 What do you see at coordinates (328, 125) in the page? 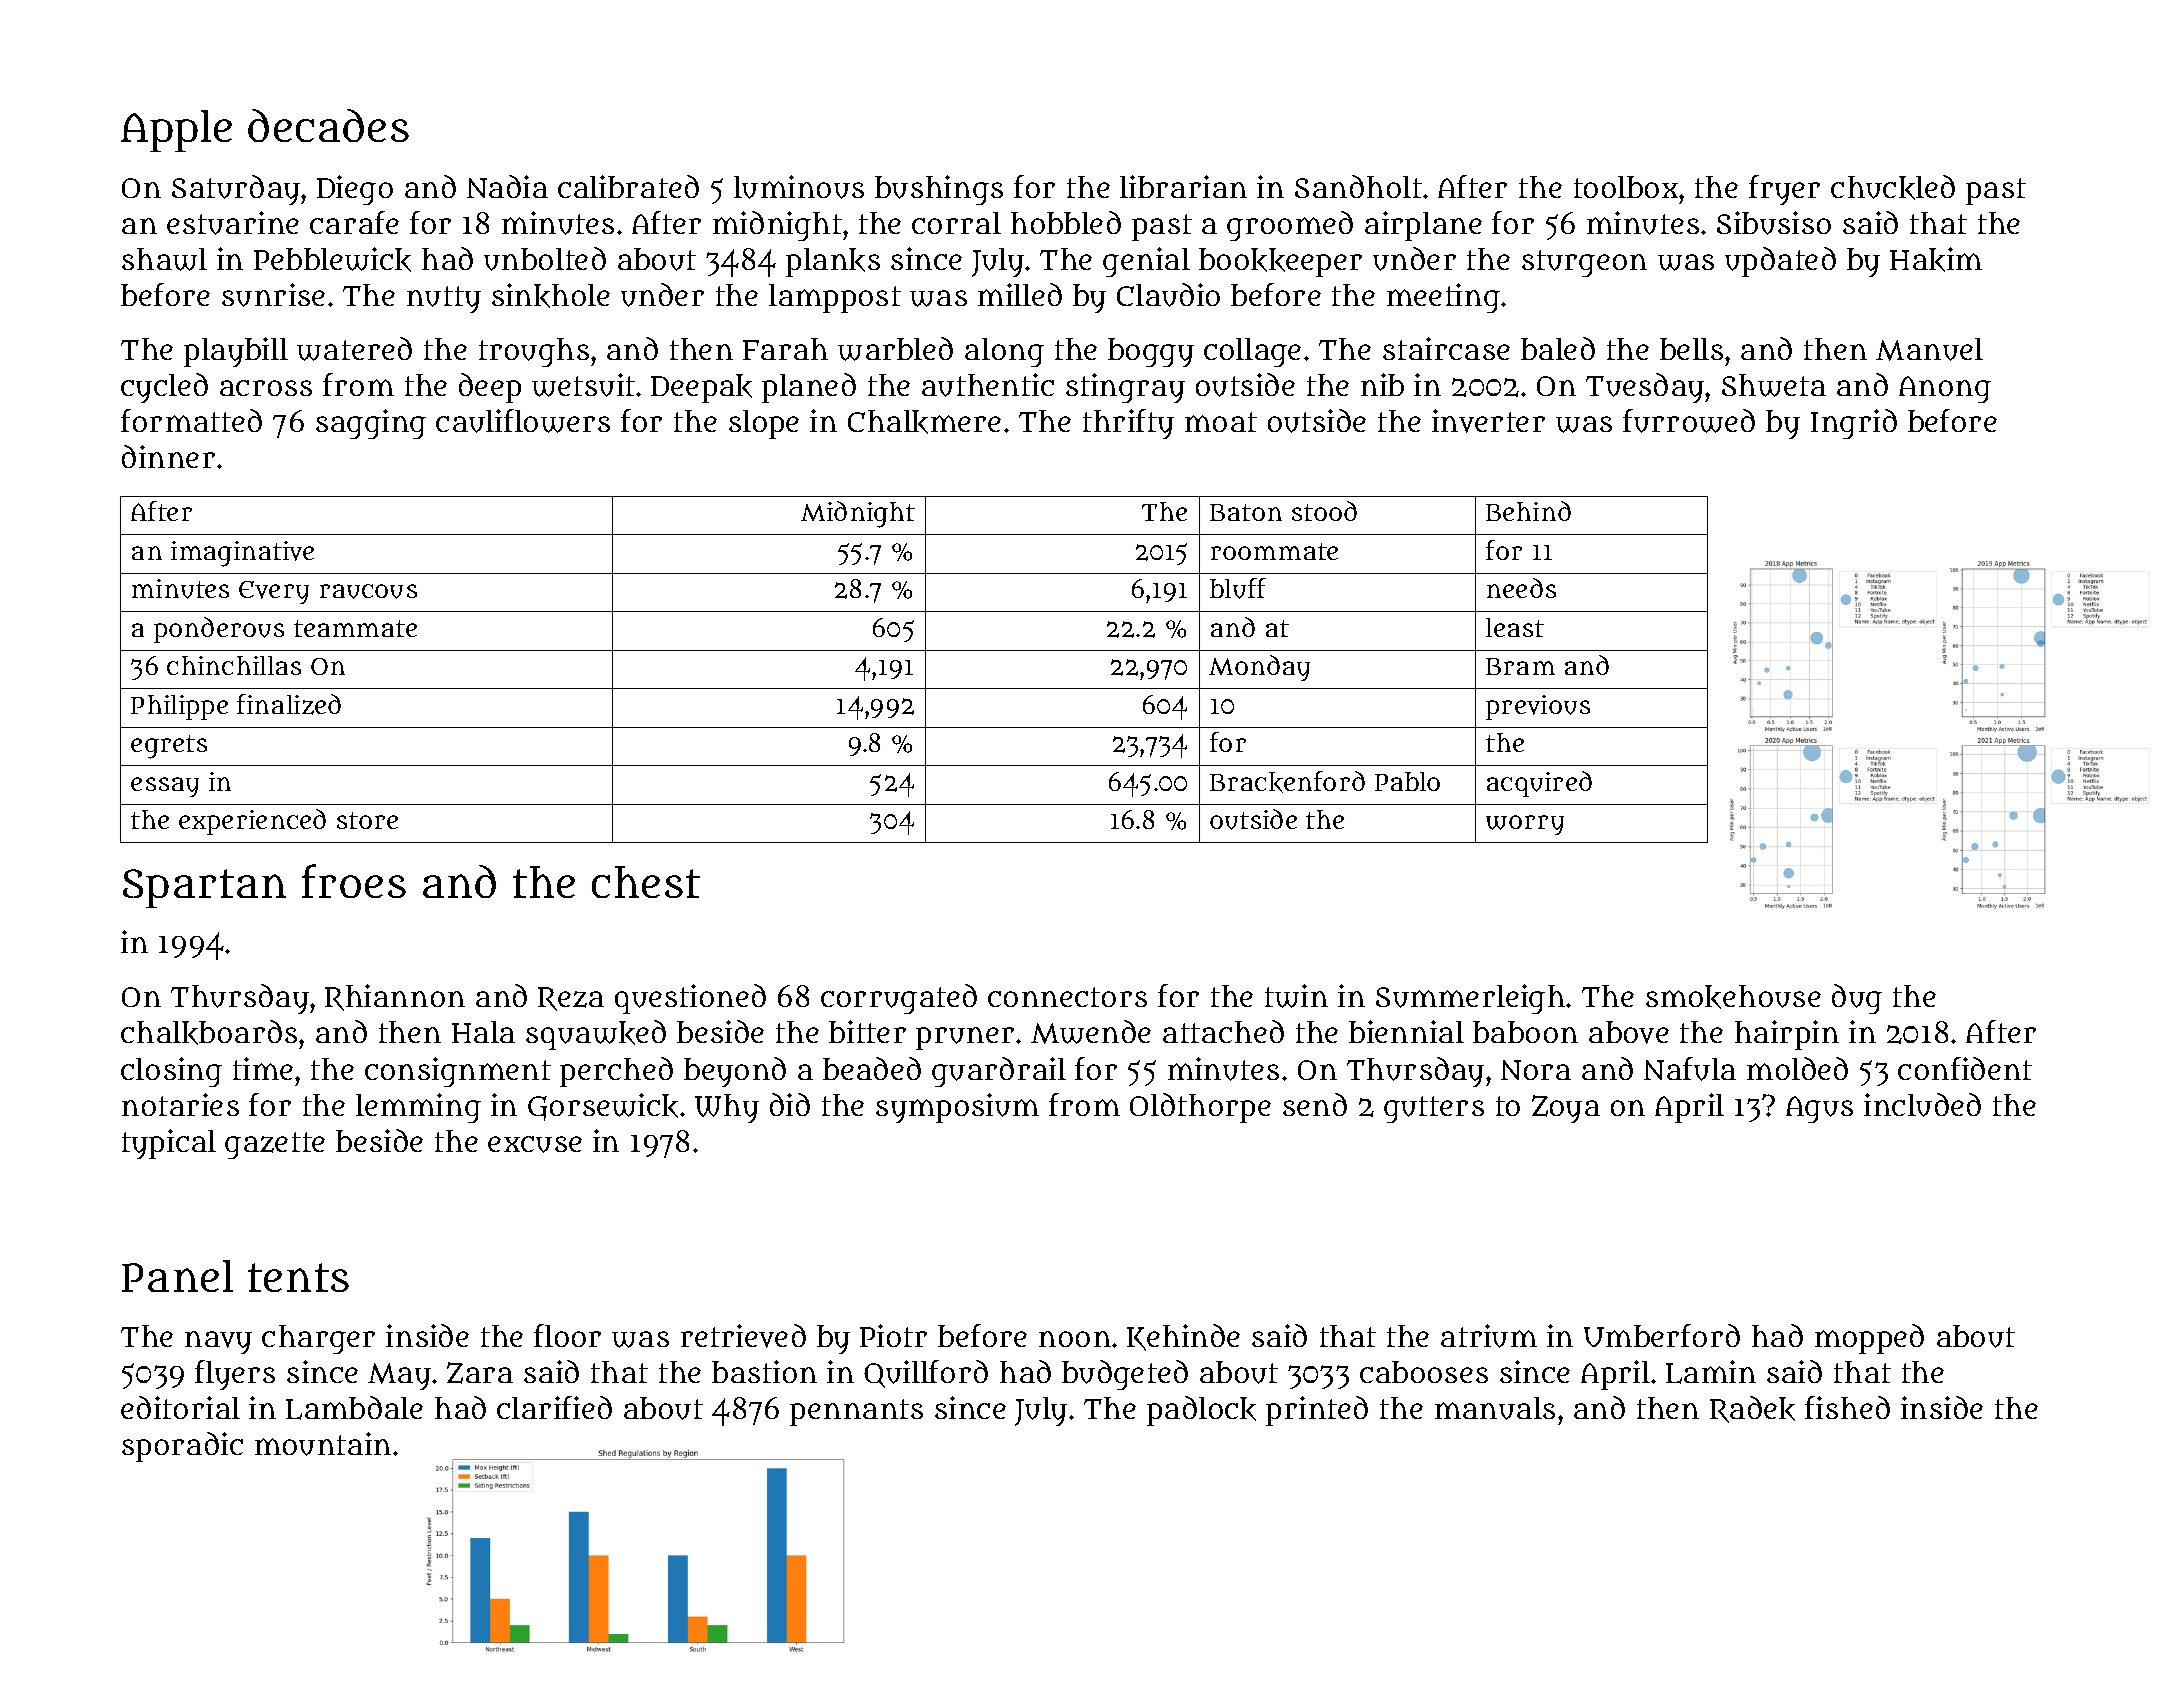
I see `decades` at bounding box center [328, 125].
